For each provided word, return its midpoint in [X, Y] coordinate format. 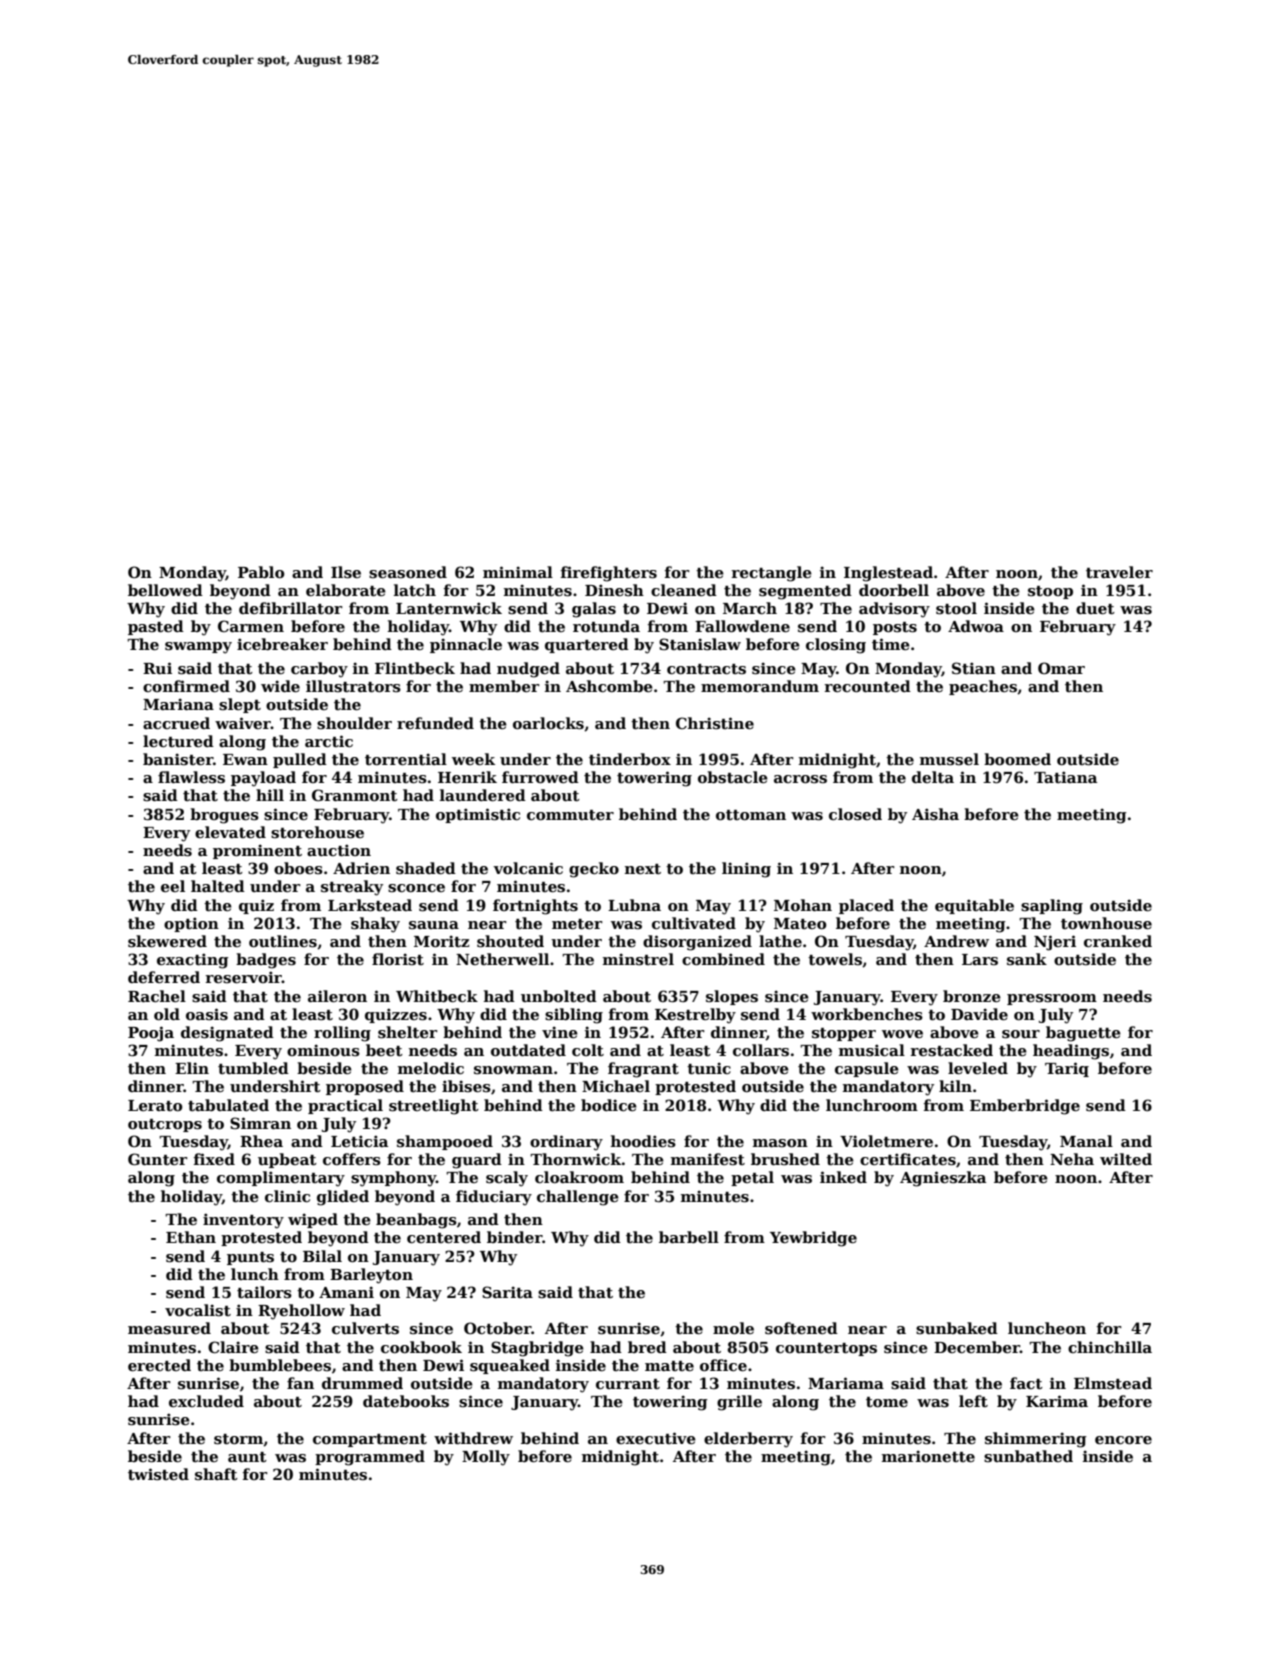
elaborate [346, 590]
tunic [709, 1068]
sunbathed [1028, 1456]
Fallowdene [742, 626]
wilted [1126, 1159]
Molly [486, 1458]
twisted [158, 1474]
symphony [393, 1179]
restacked [951, 1050]
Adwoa [976, 626]
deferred [164, 977]
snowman [513, 1070]
